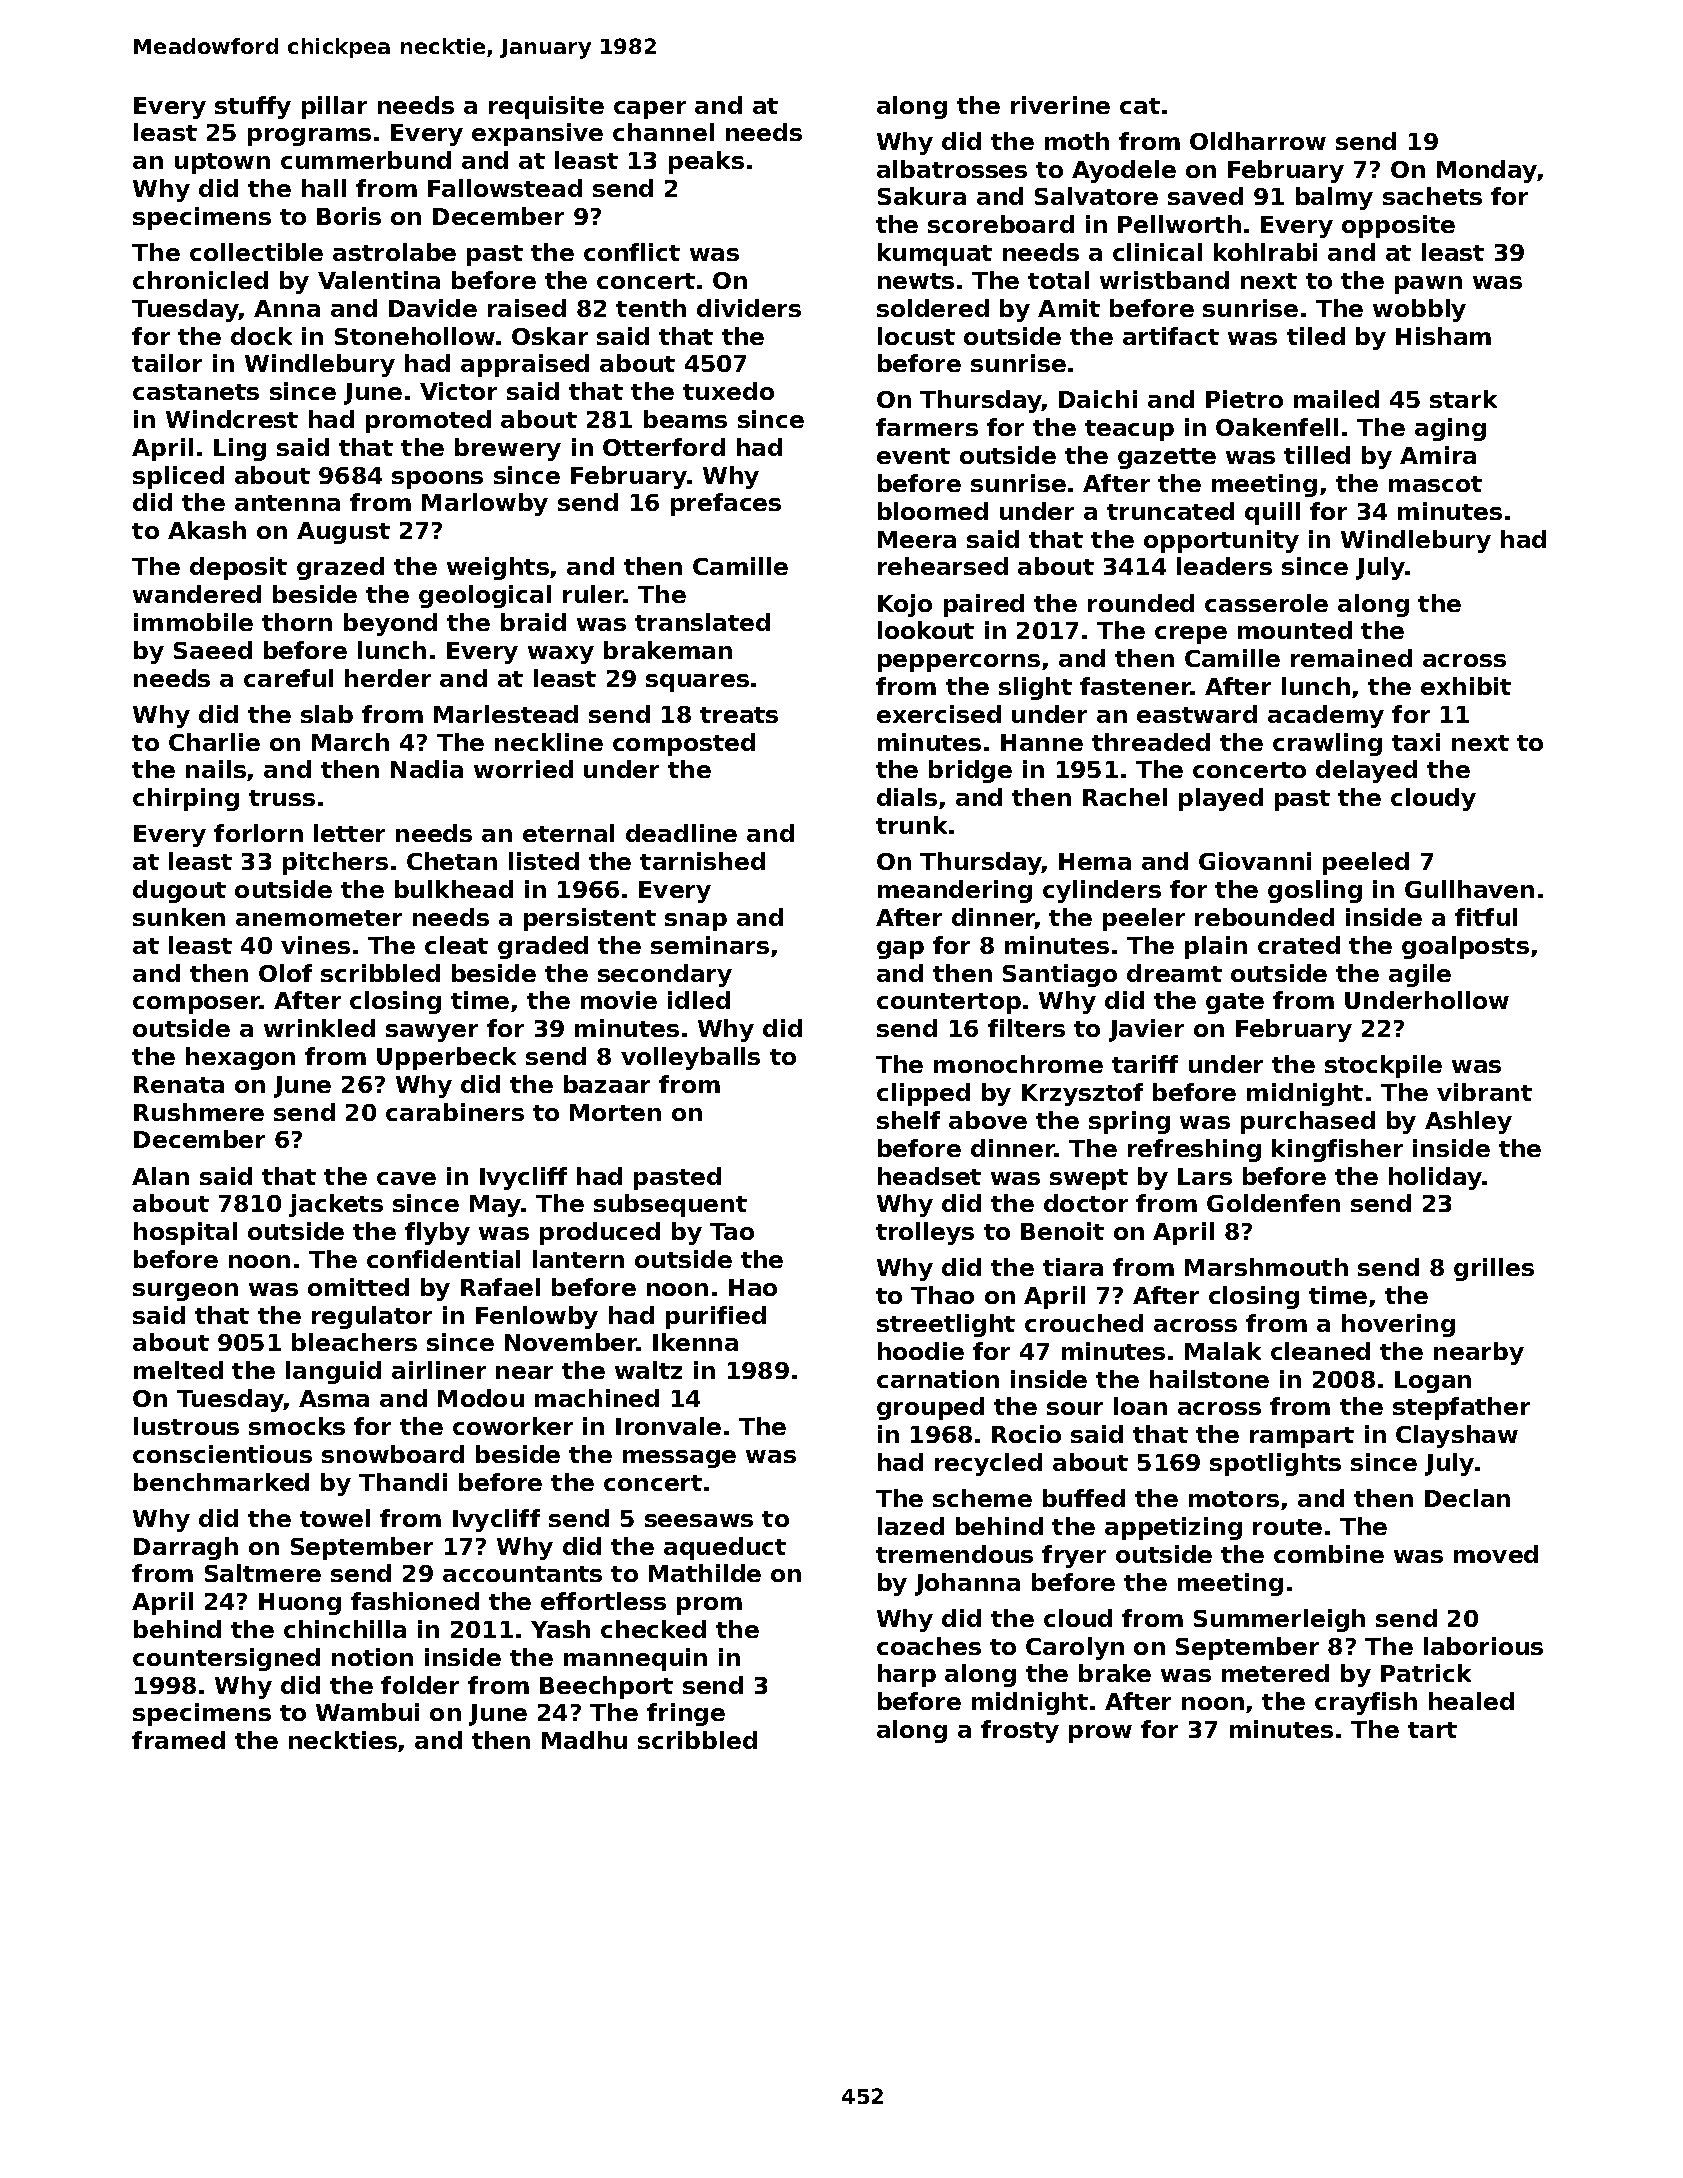 Image resolution: width=1683 pixels, height=2178 pixels. What do you see at coordinates (1062, 1231) in the screenshot?
I see `Benoit` at bounding box center [1062, 1231].
